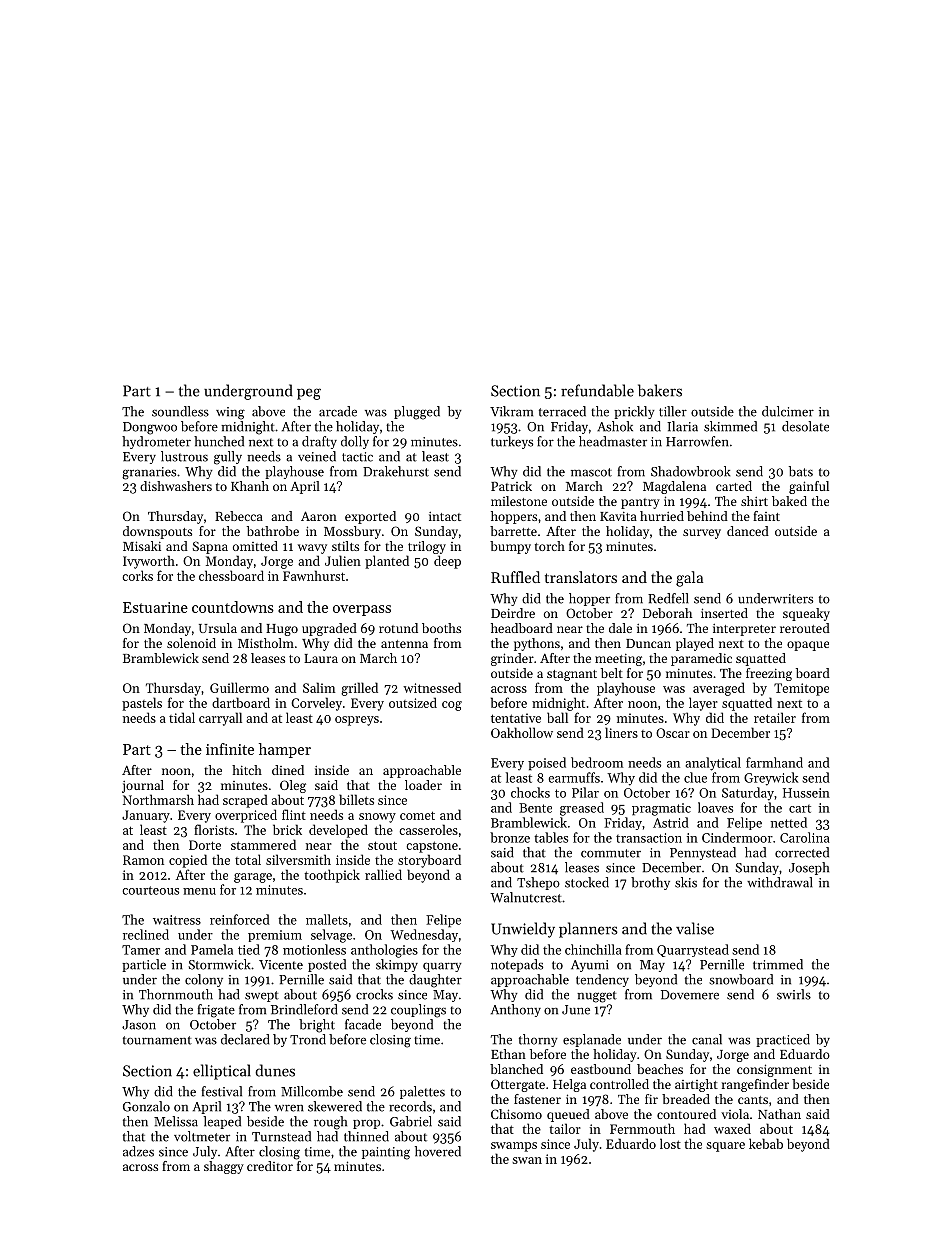 This screenshot has width=952, height=1233. Describe the element at coordinates (224, 1167) in the screenshot. I see `shaggy` at that location.
